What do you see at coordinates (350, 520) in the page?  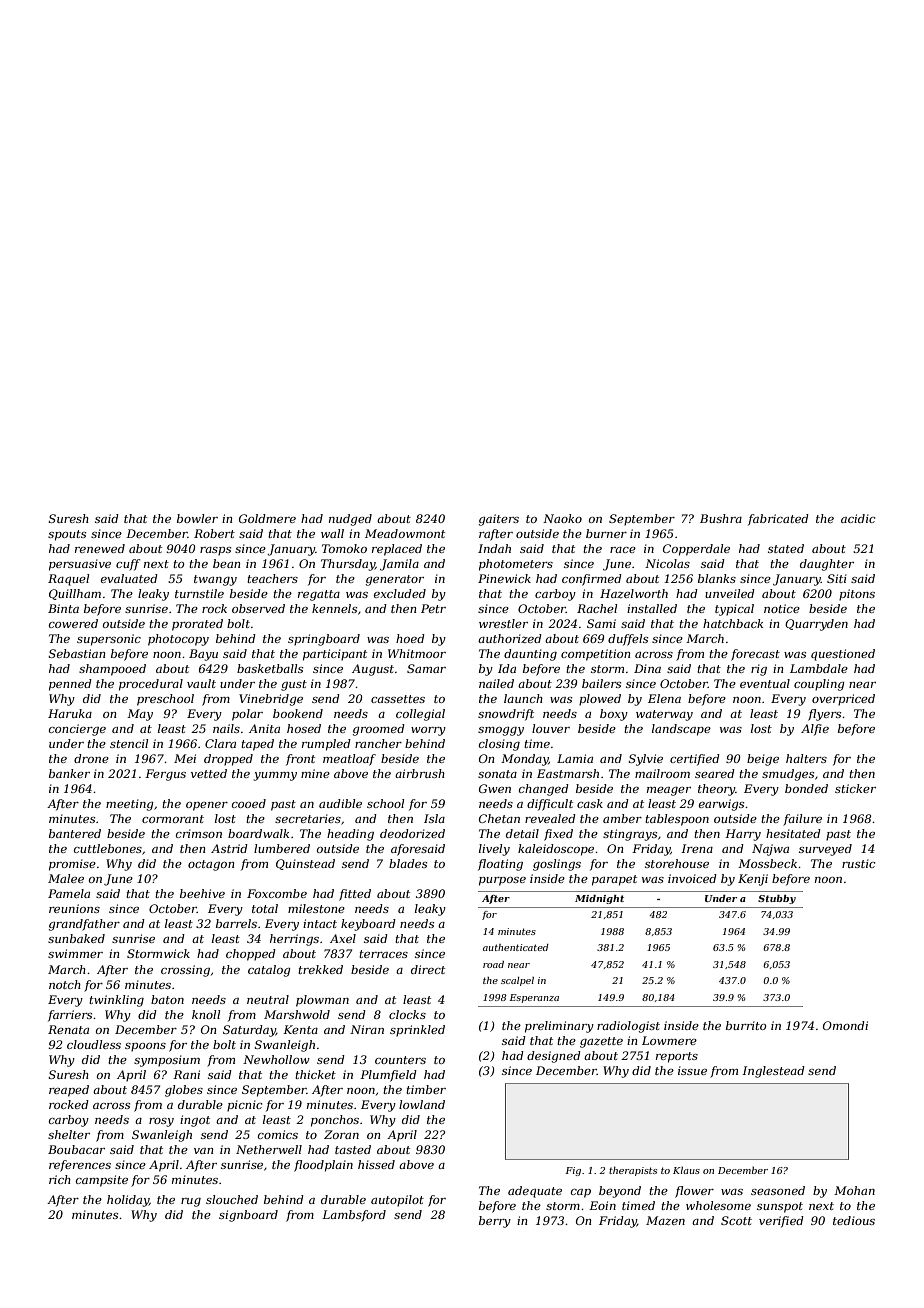 I see `nudged` at bounding box center [350, 520].
